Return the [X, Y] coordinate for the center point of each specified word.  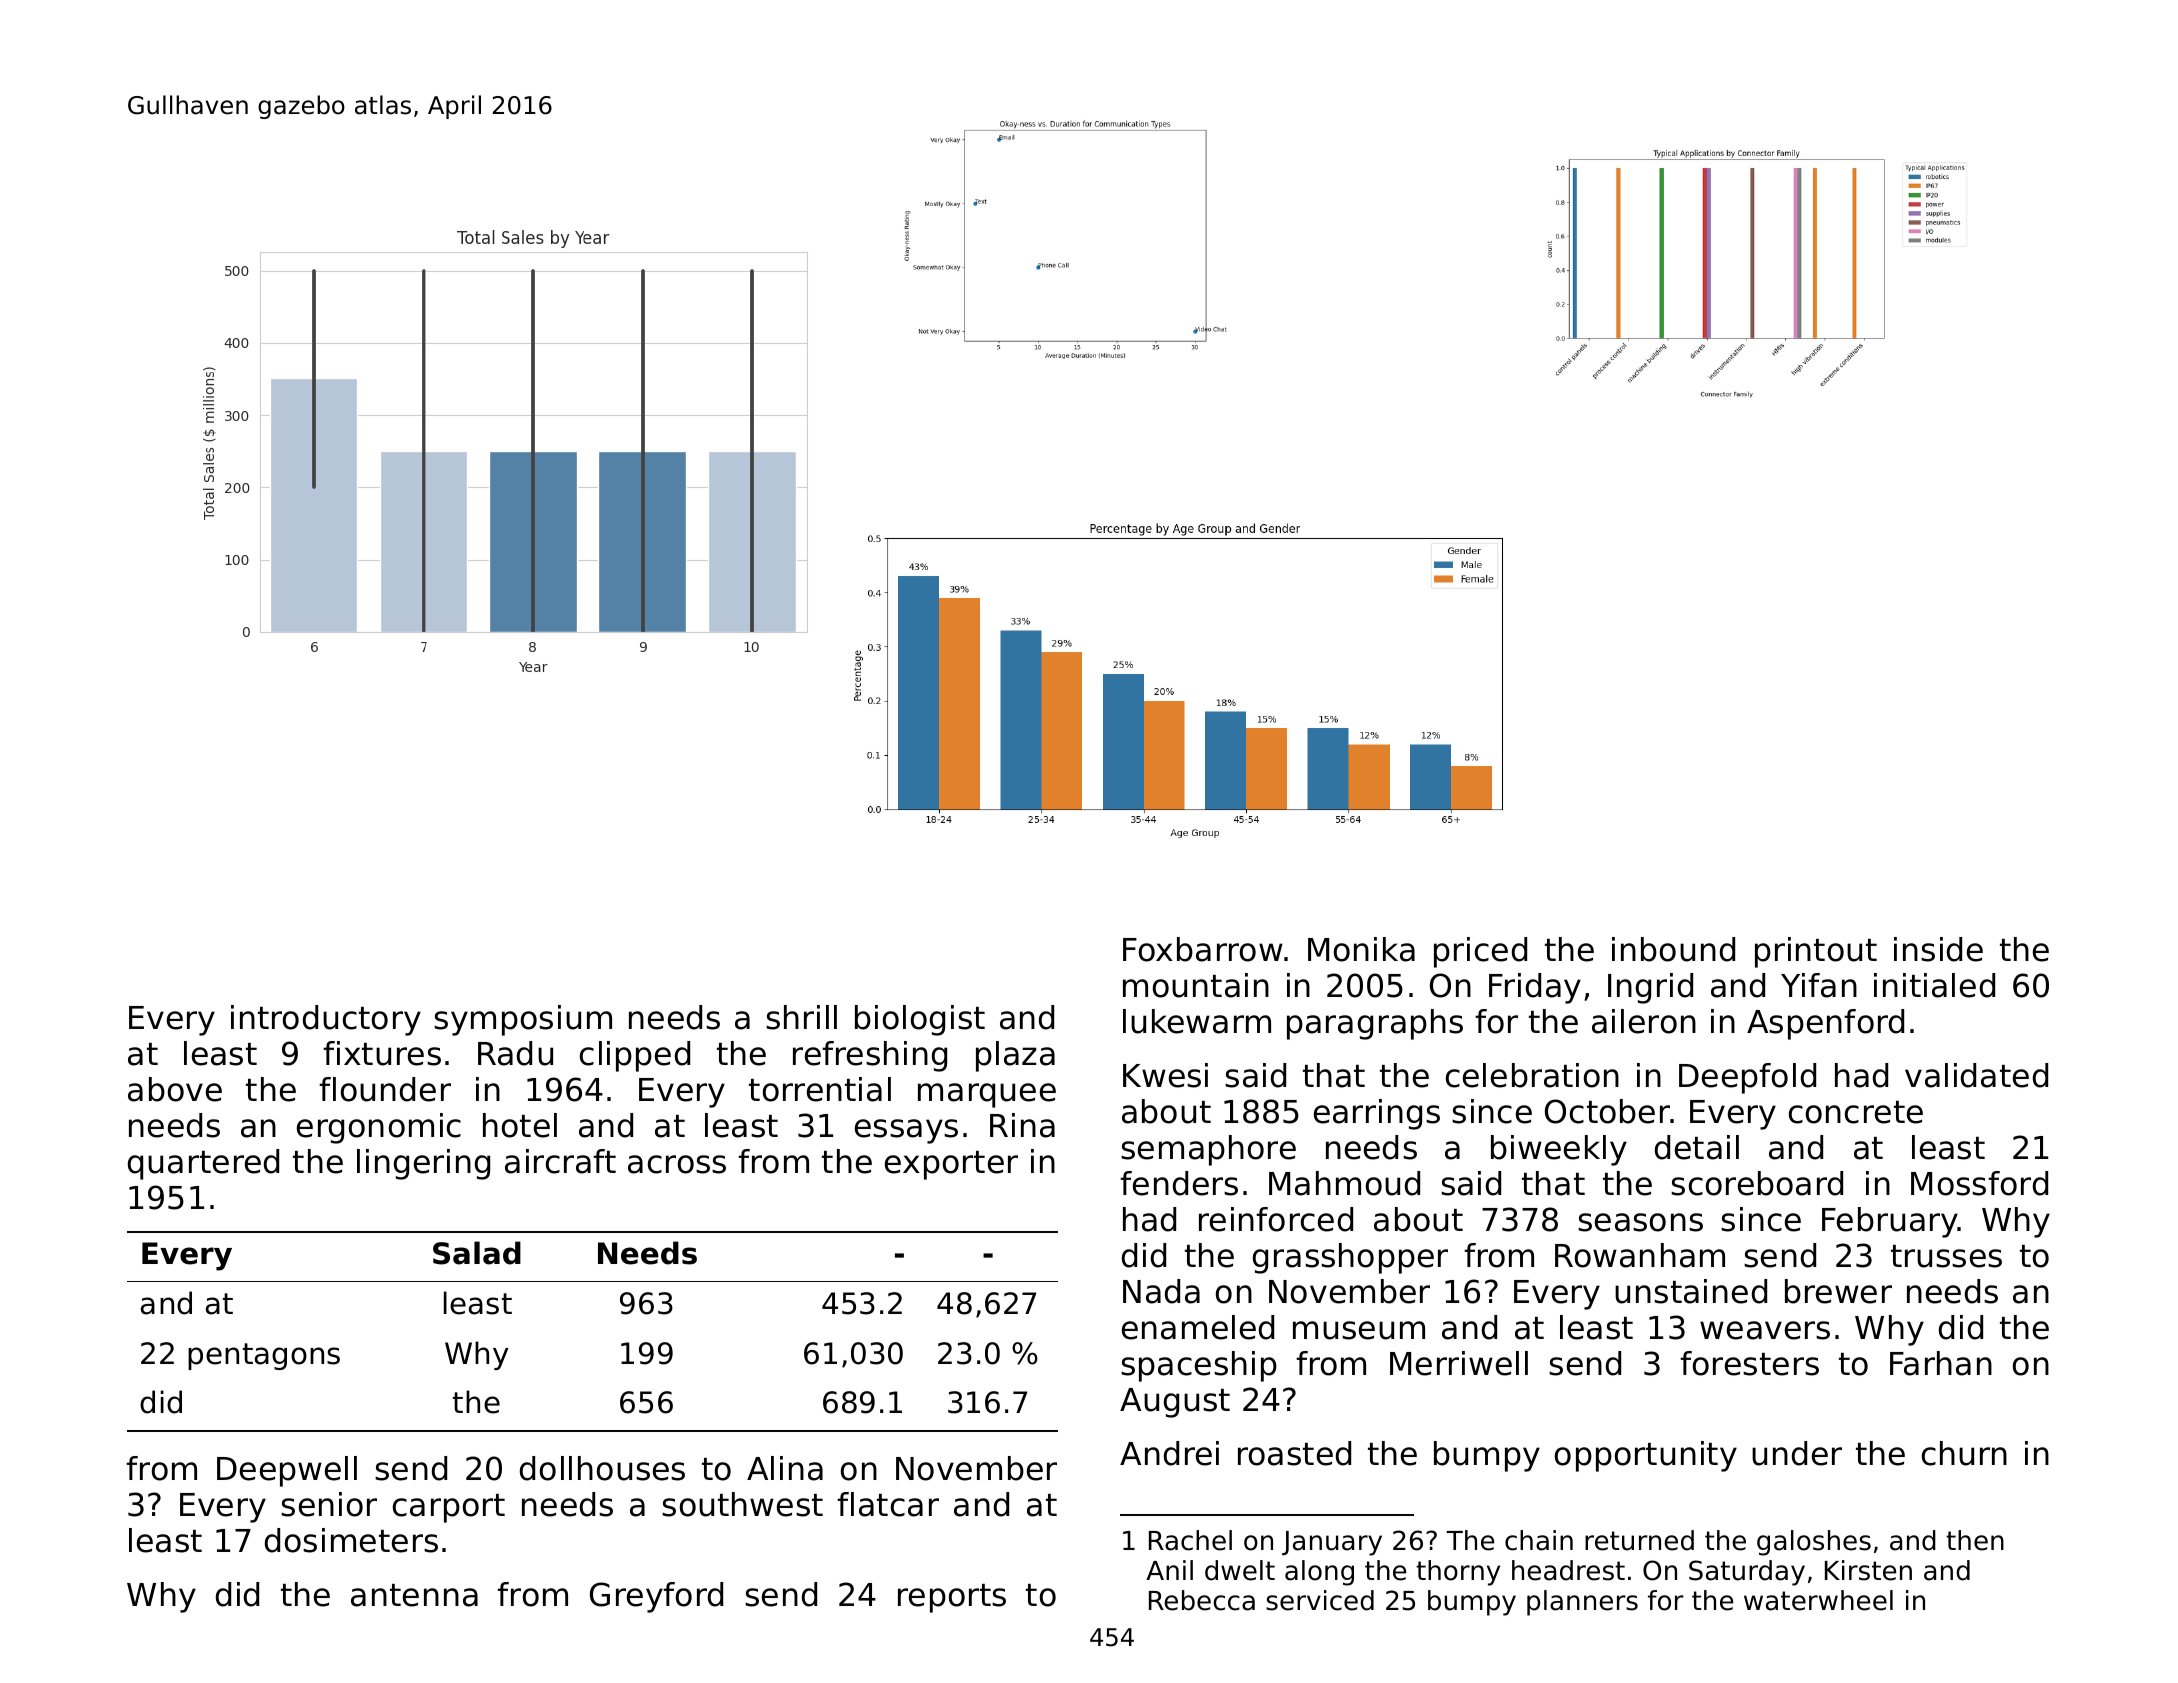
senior [329, 1504]
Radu [515, 1053]
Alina [785, 1468]
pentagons [264, 1356]
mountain [1196, 985]
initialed [1934, 985]
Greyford [656, 1597]
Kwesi [1165, 1075]
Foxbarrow [1203, 949]
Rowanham [1640, 1255]
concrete [1856, 1112]
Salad [477, 1253]
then [1975, 1540]
